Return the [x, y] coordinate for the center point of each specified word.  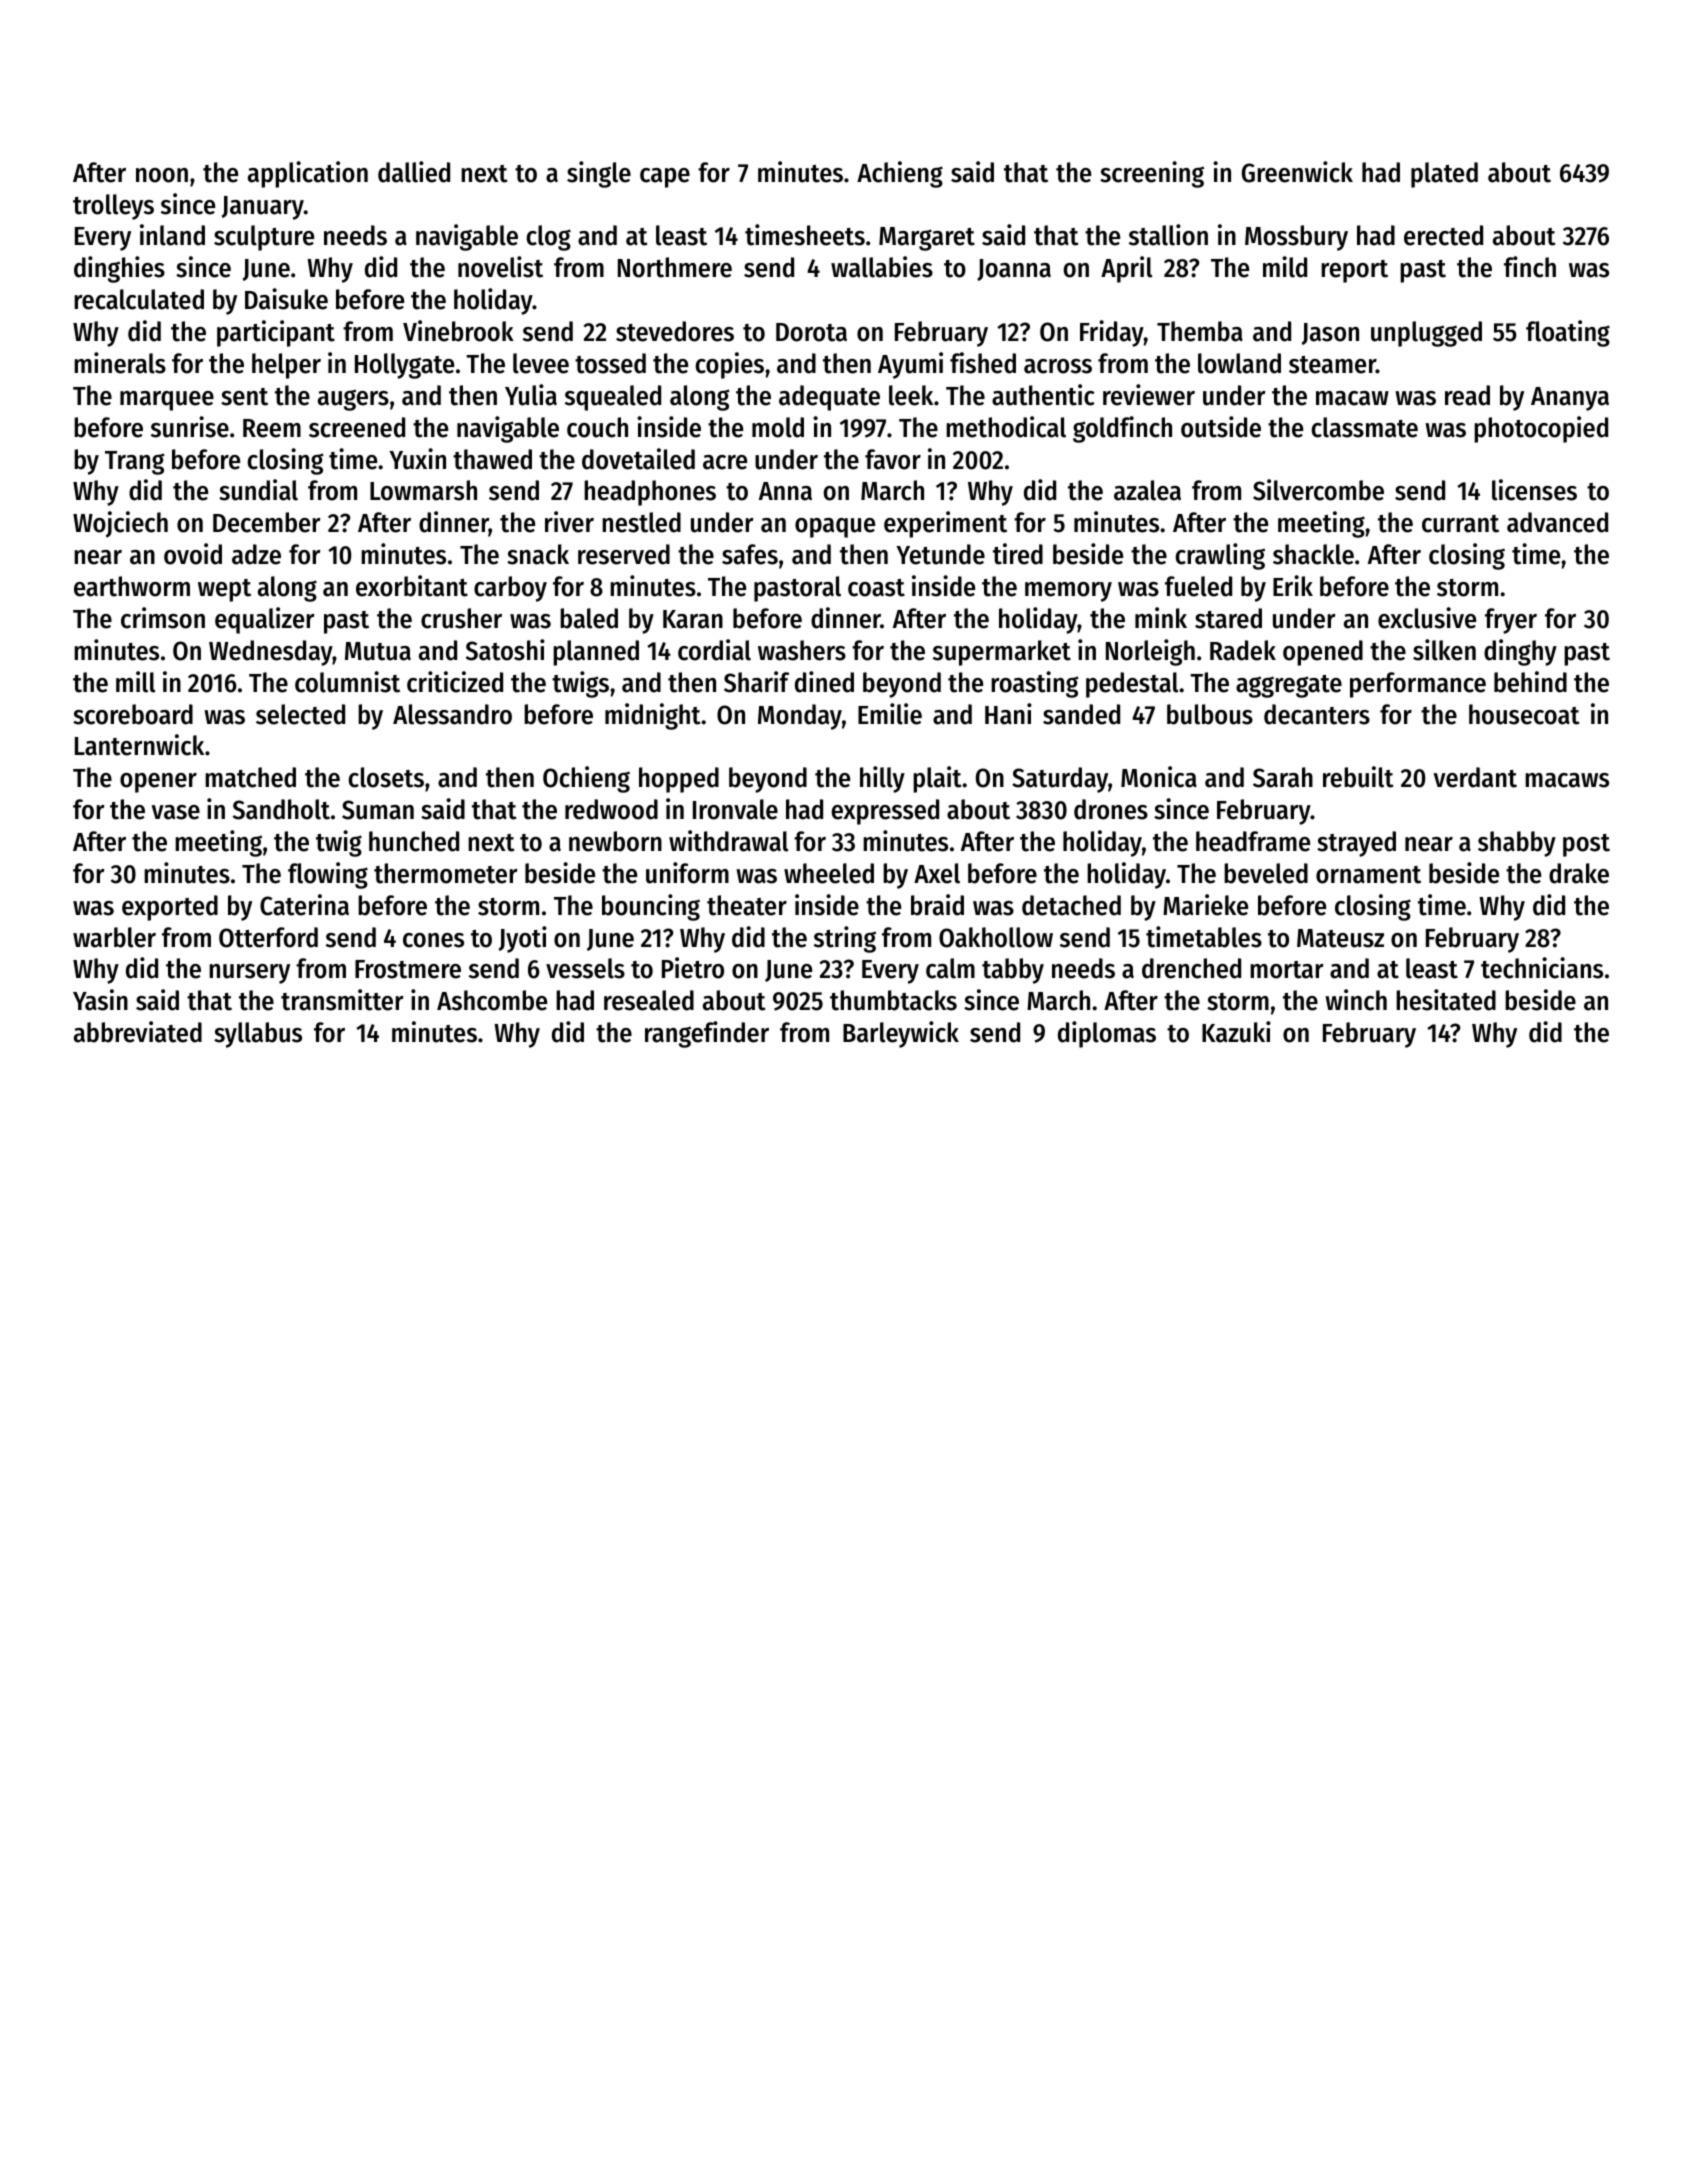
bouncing [651, 907]
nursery [249, 974]
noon [162, 175]
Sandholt [281, 809]
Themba [1200, 331]
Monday [800, 717]
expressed [885, 812]
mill [135, 682]
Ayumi [910, 365]
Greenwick [1297, 172]
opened [1323, 653]
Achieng [900, 174]
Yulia [531, 395]
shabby [1517, 844]
